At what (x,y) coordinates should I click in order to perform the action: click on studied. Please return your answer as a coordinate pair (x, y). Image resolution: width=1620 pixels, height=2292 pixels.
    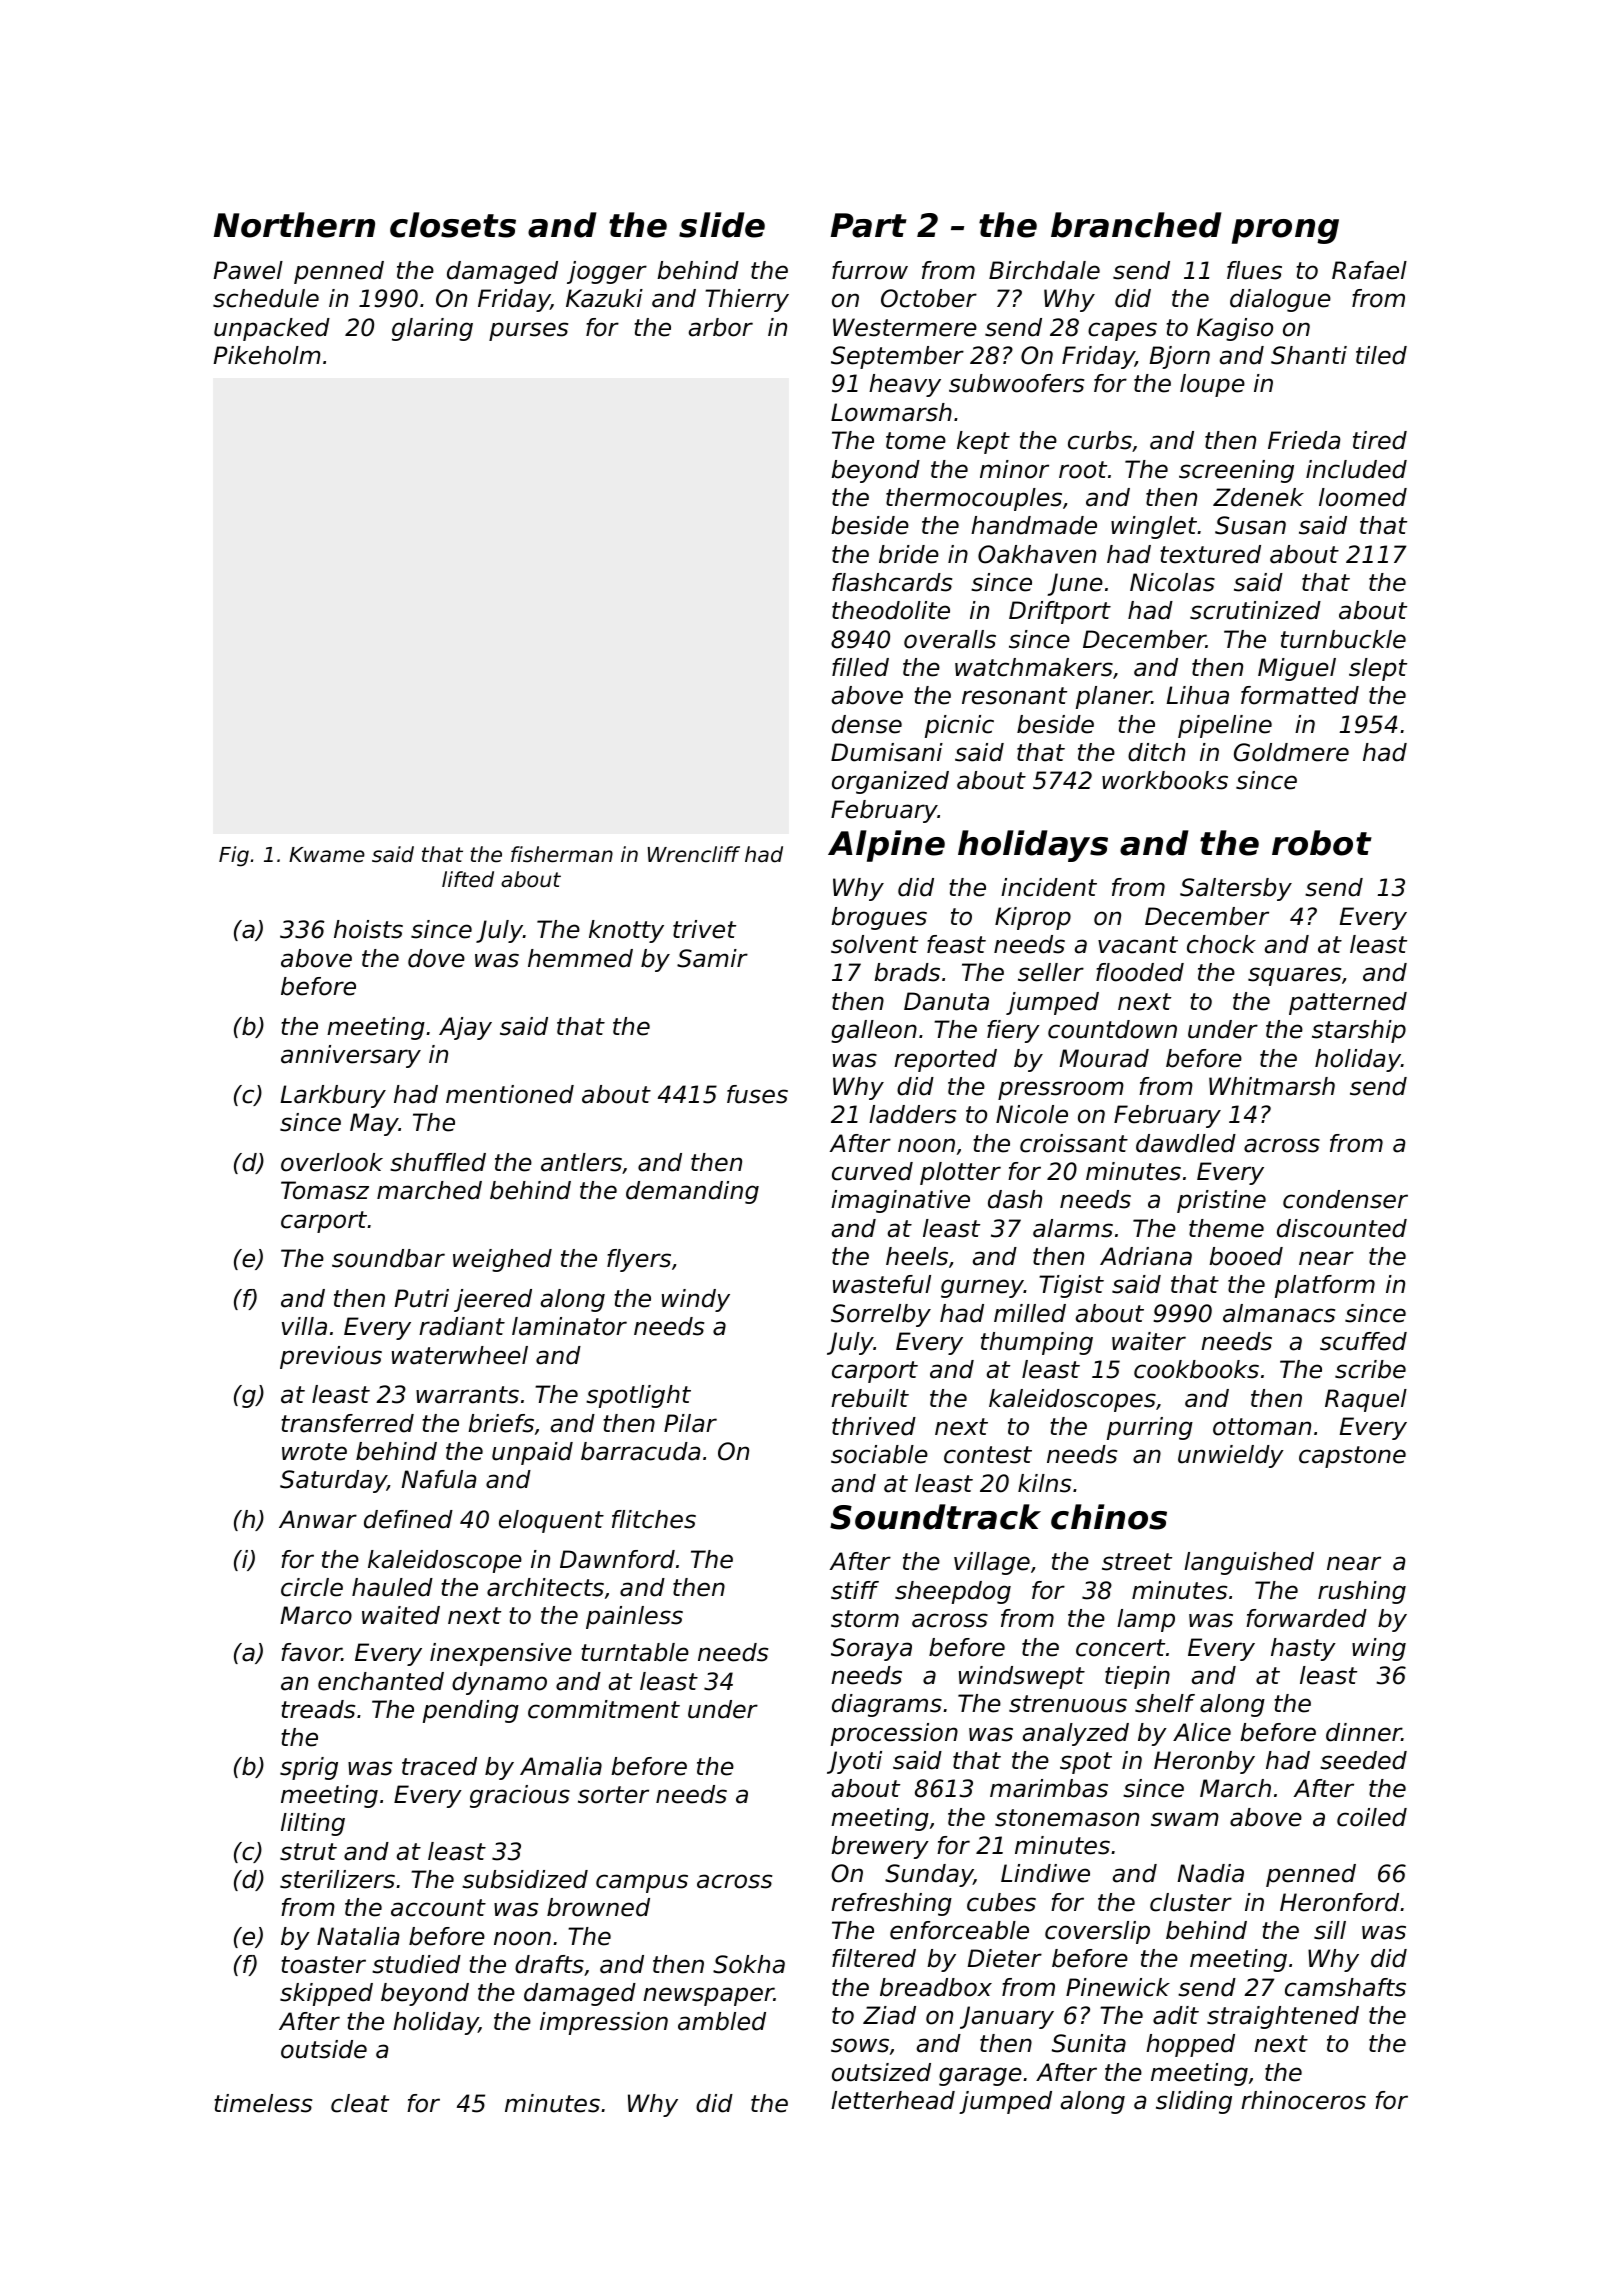
    Looking at the image, I should click on (416, 1964).
